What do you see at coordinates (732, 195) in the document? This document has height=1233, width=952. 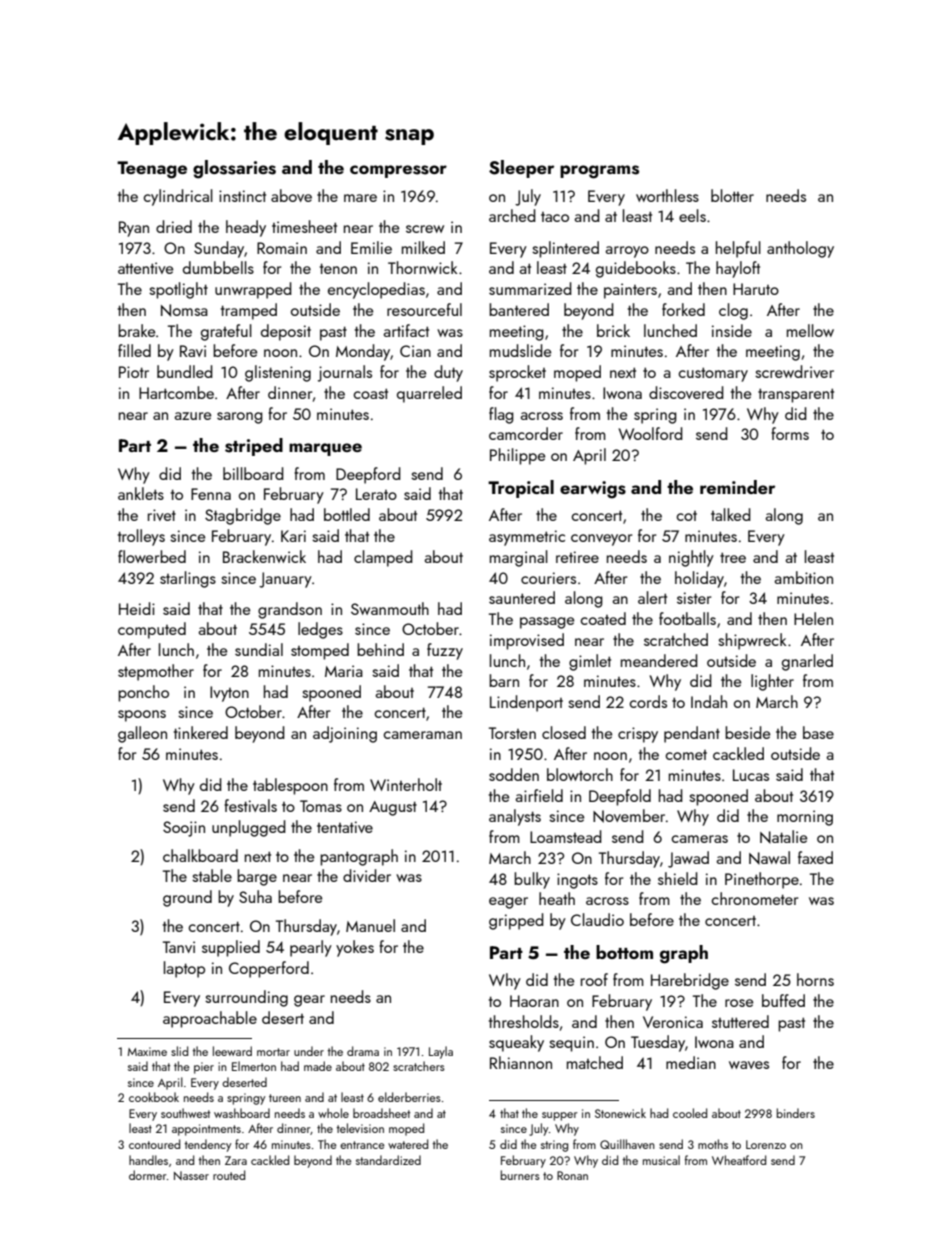 I see `blotter` at bounding box center [732, 195].
